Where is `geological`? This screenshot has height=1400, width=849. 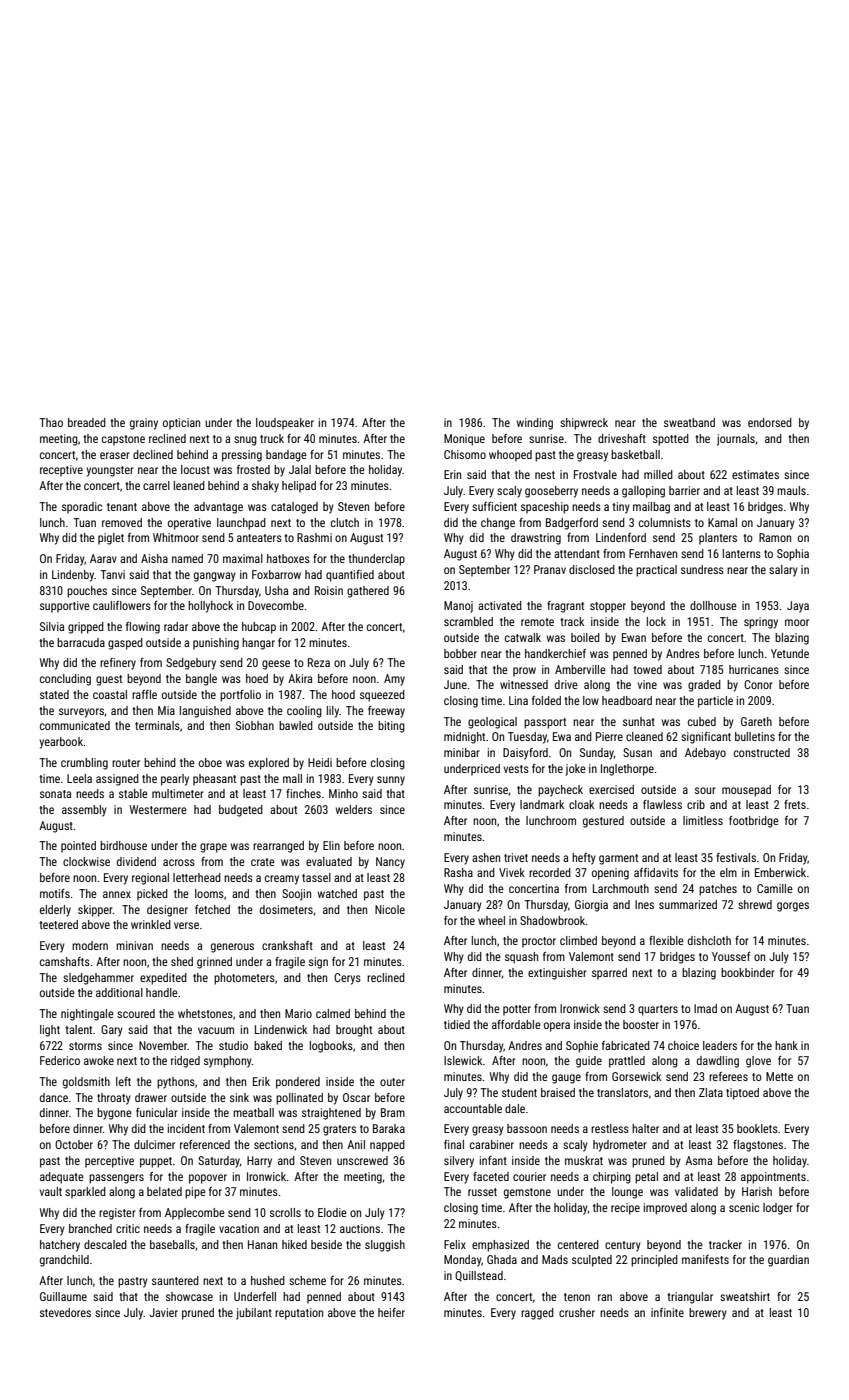 geological is located at coordinates (492, 723).
